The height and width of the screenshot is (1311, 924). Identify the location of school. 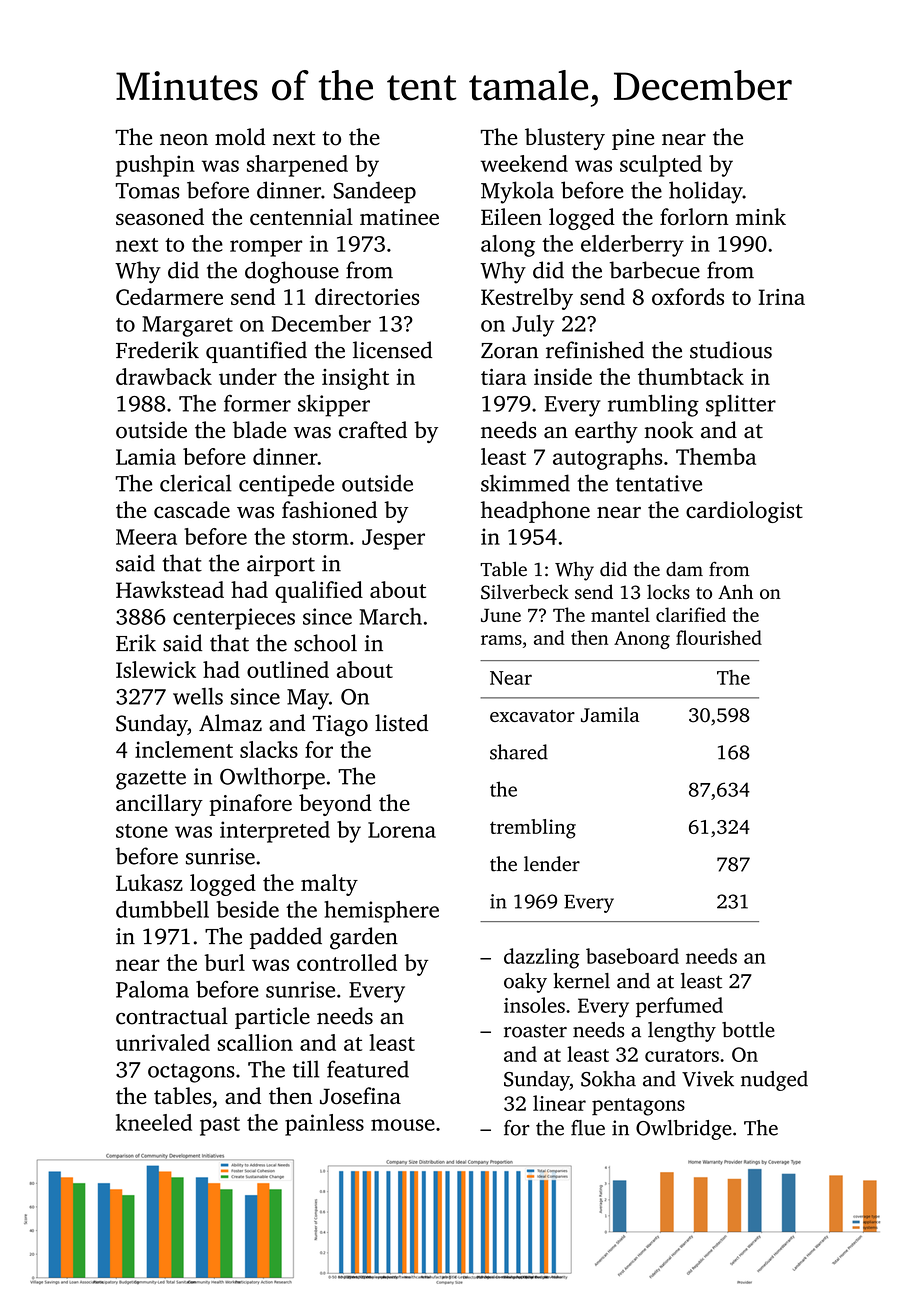
(325, 643).
